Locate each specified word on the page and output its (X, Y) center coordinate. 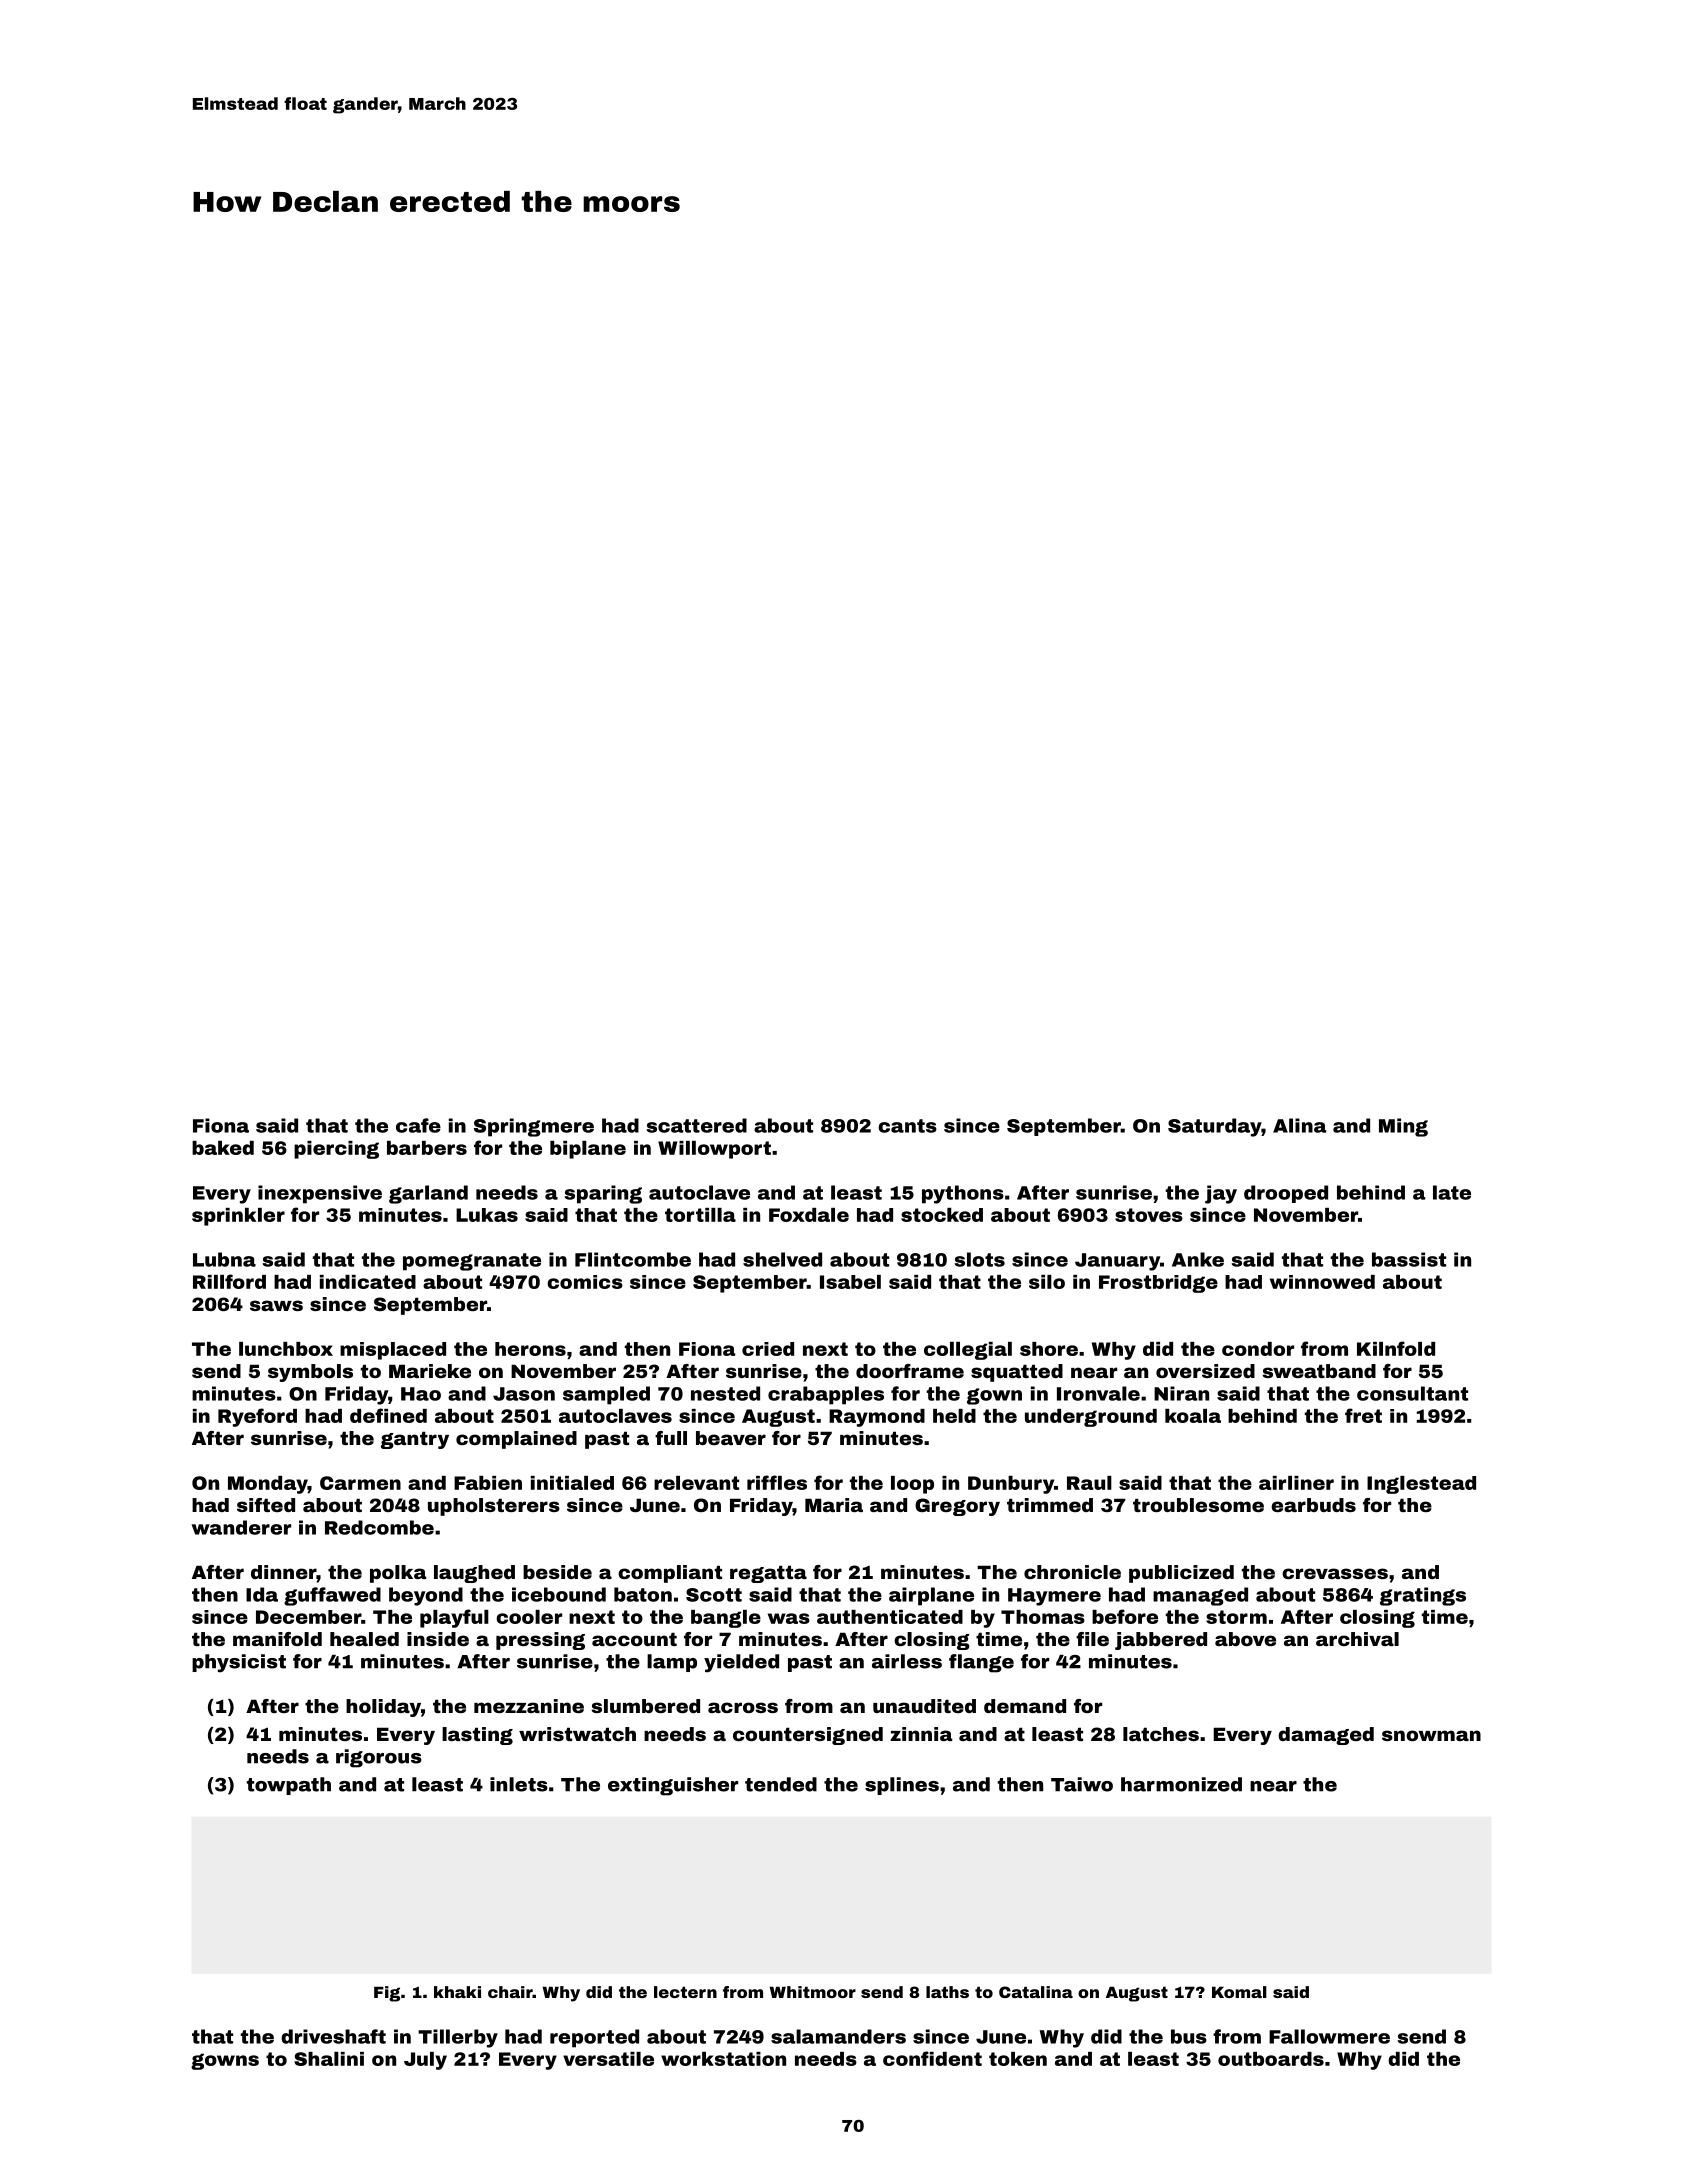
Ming (1403, 1127)
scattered (696, 1125)
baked (223, 1148)
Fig (387, 1994)
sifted (266, 1505)
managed (1200, 1596)
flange (981, 1663)
